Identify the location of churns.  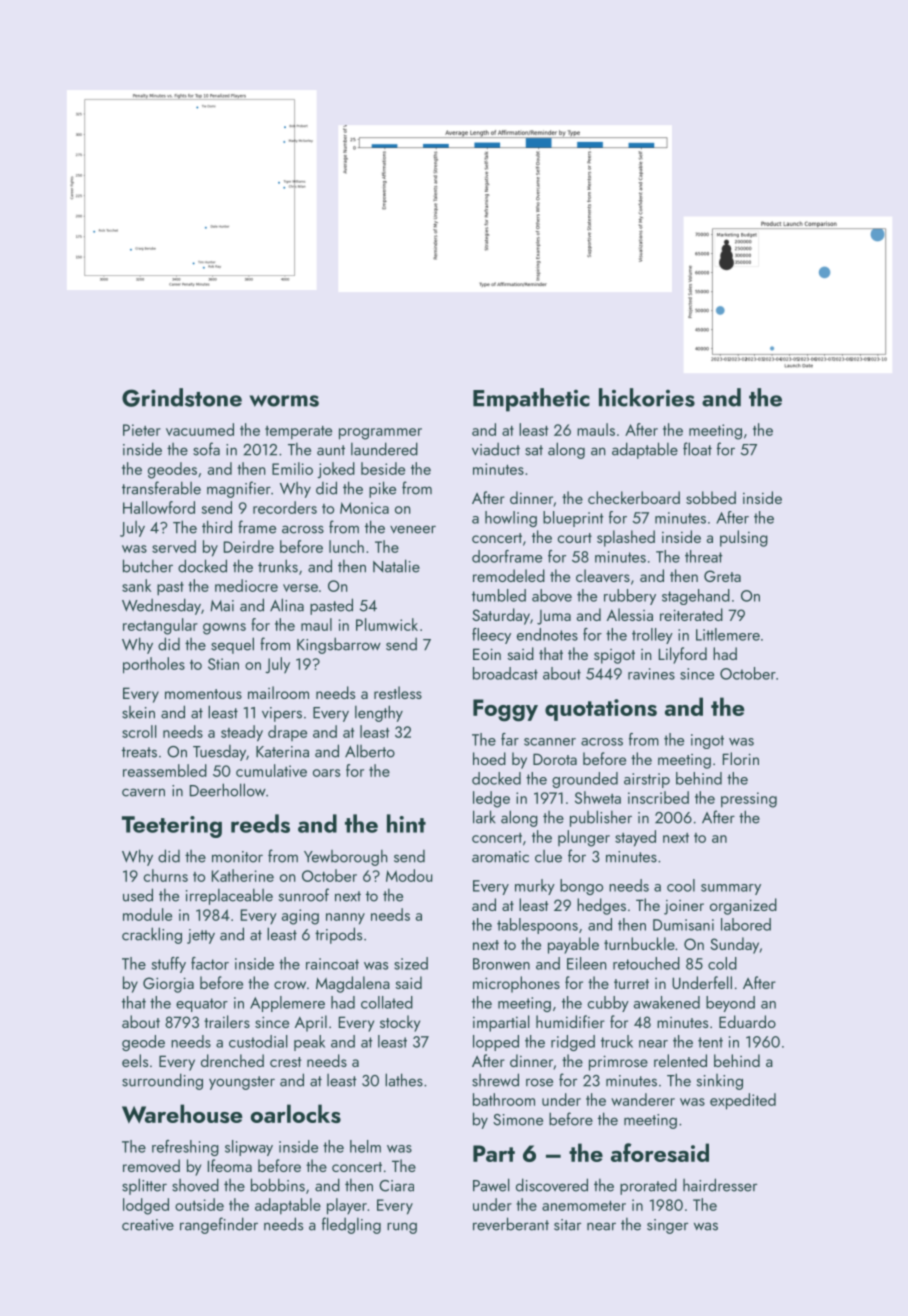
(166, 875).
